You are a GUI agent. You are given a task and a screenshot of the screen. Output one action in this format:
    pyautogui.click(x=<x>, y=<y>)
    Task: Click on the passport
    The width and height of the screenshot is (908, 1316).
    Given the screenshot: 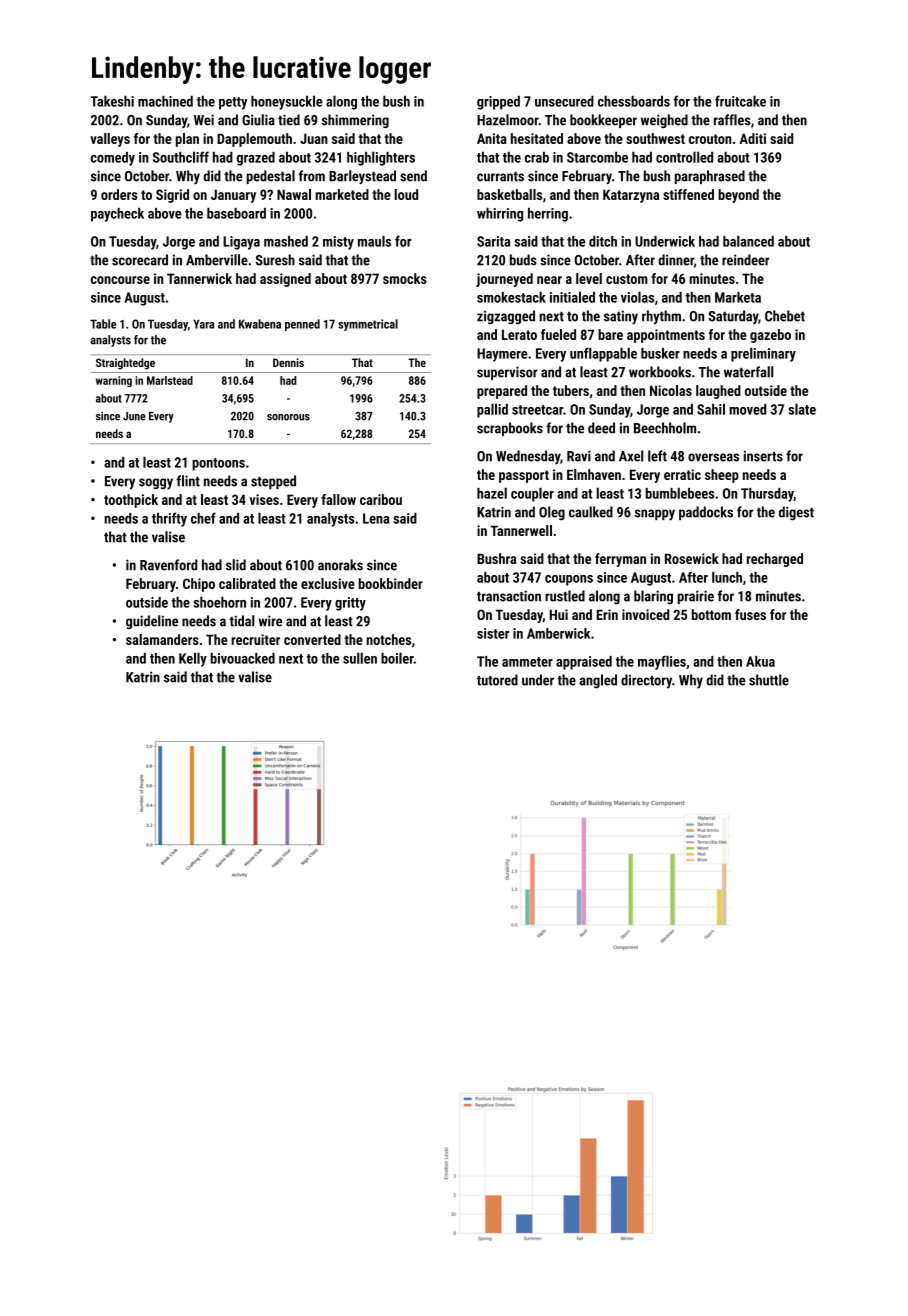 What is the action you would take?
    pyautogui.click(x=524, y=476)
